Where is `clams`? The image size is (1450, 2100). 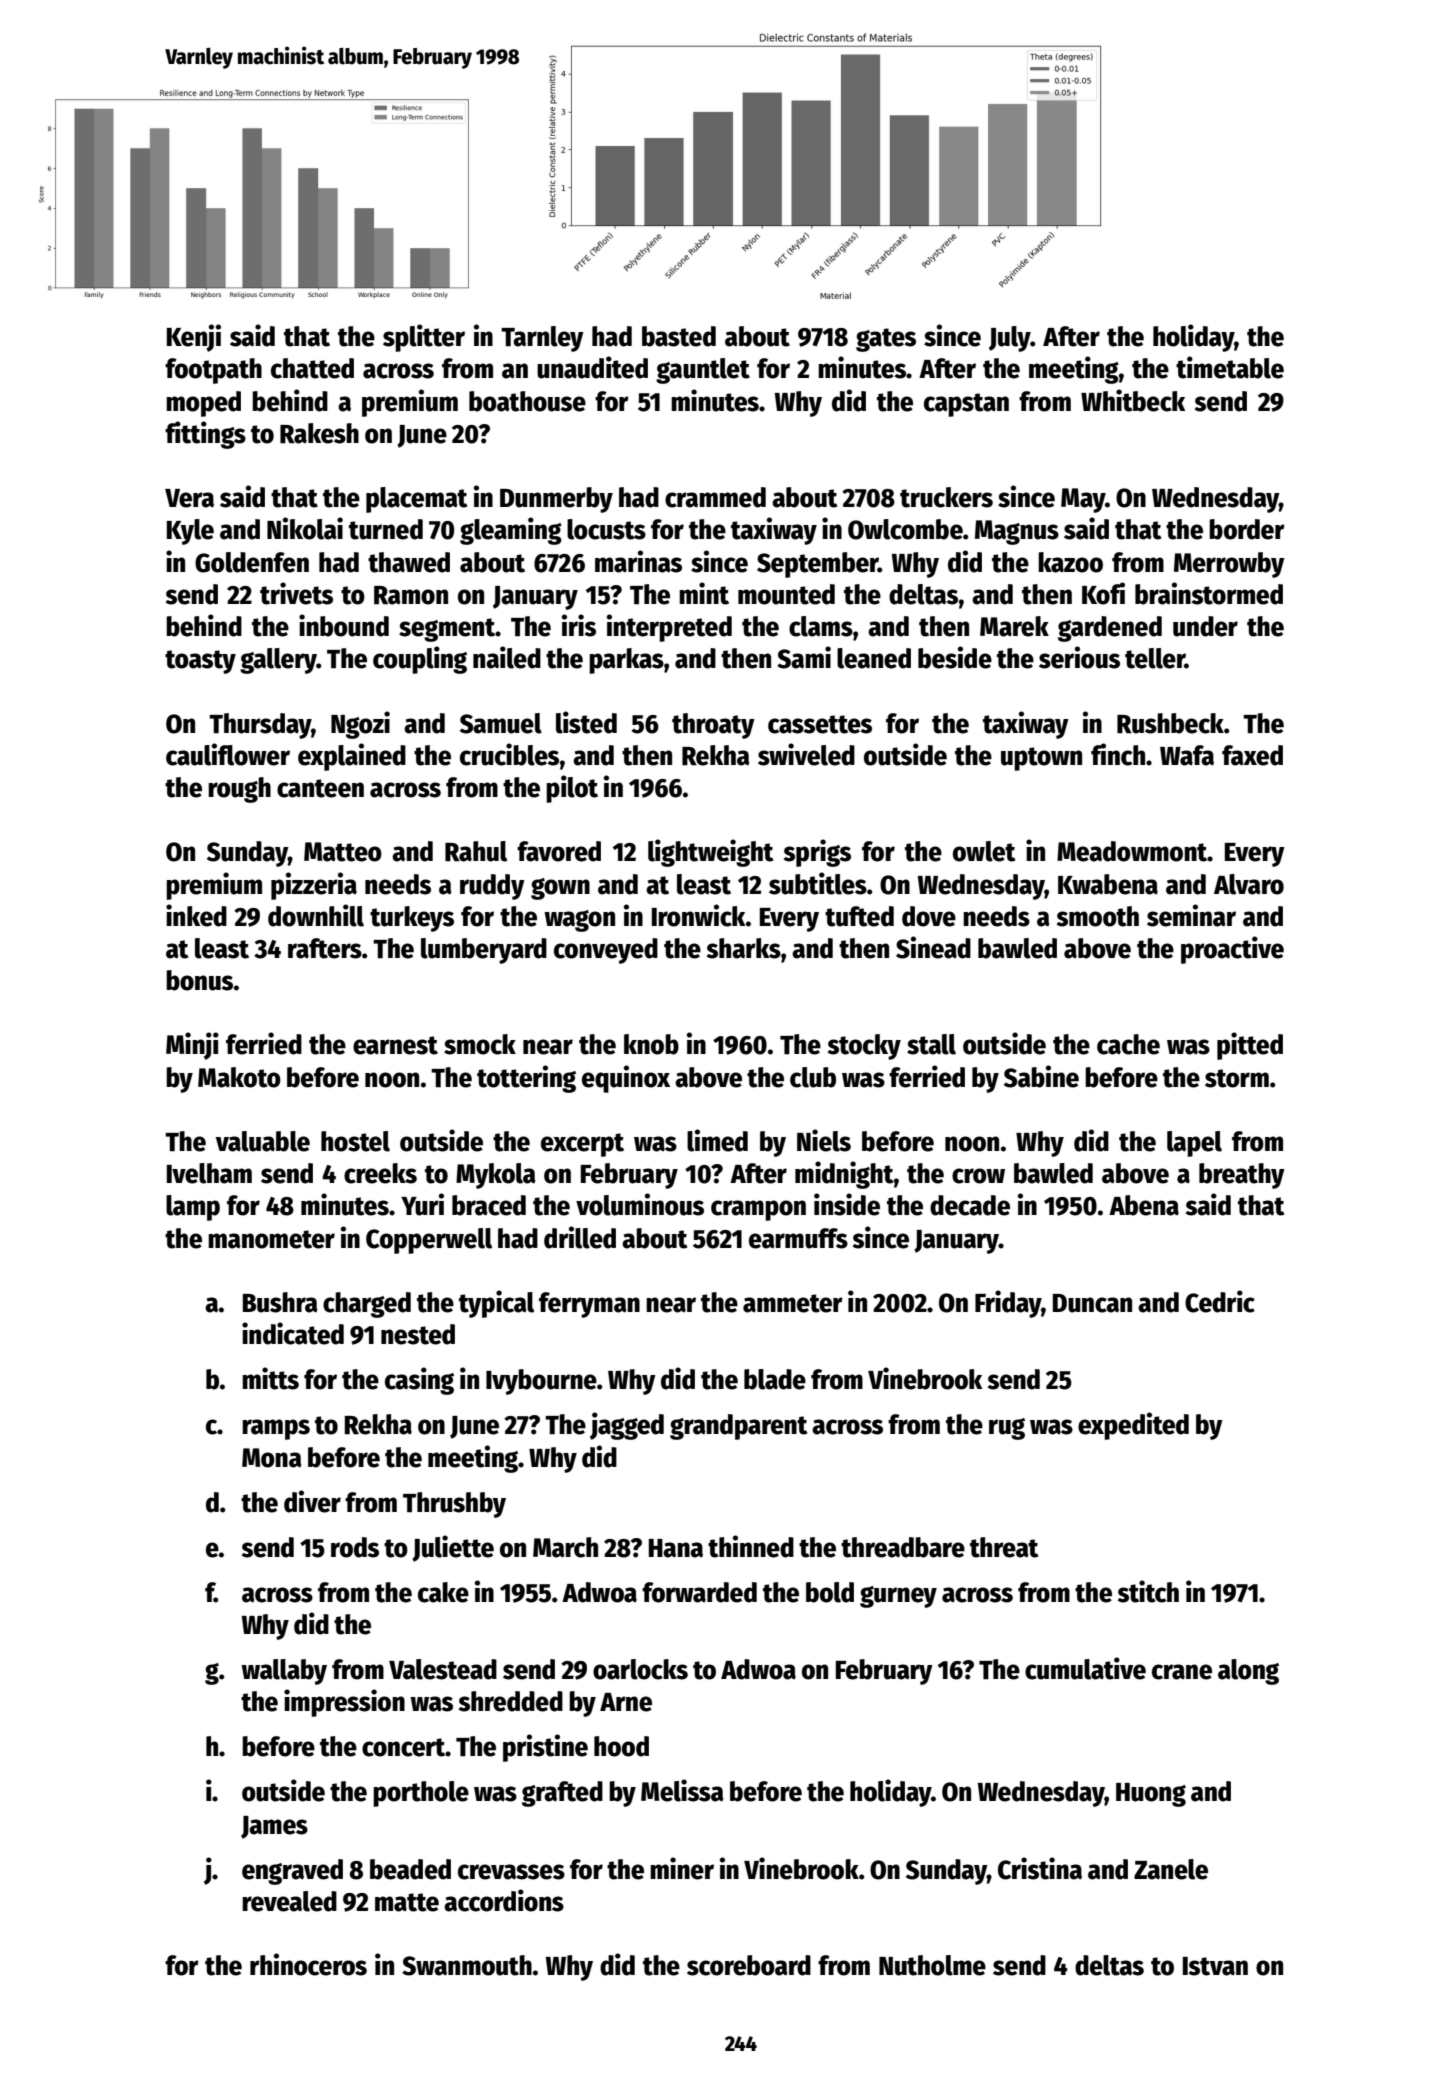
clams is located at coordinates (821, 626).
